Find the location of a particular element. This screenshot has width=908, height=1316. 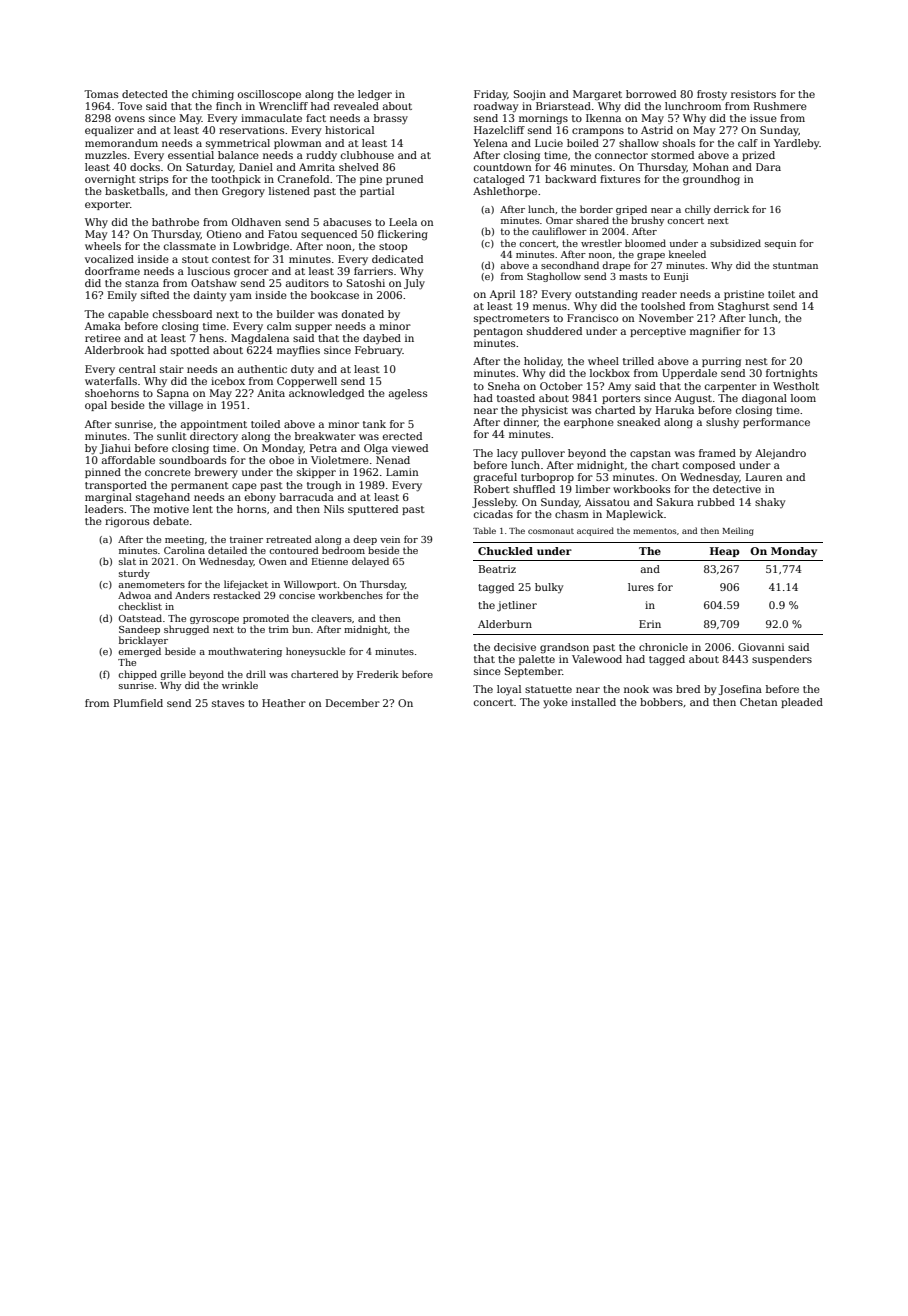

Westholt is located at coordinates (796, 386).
